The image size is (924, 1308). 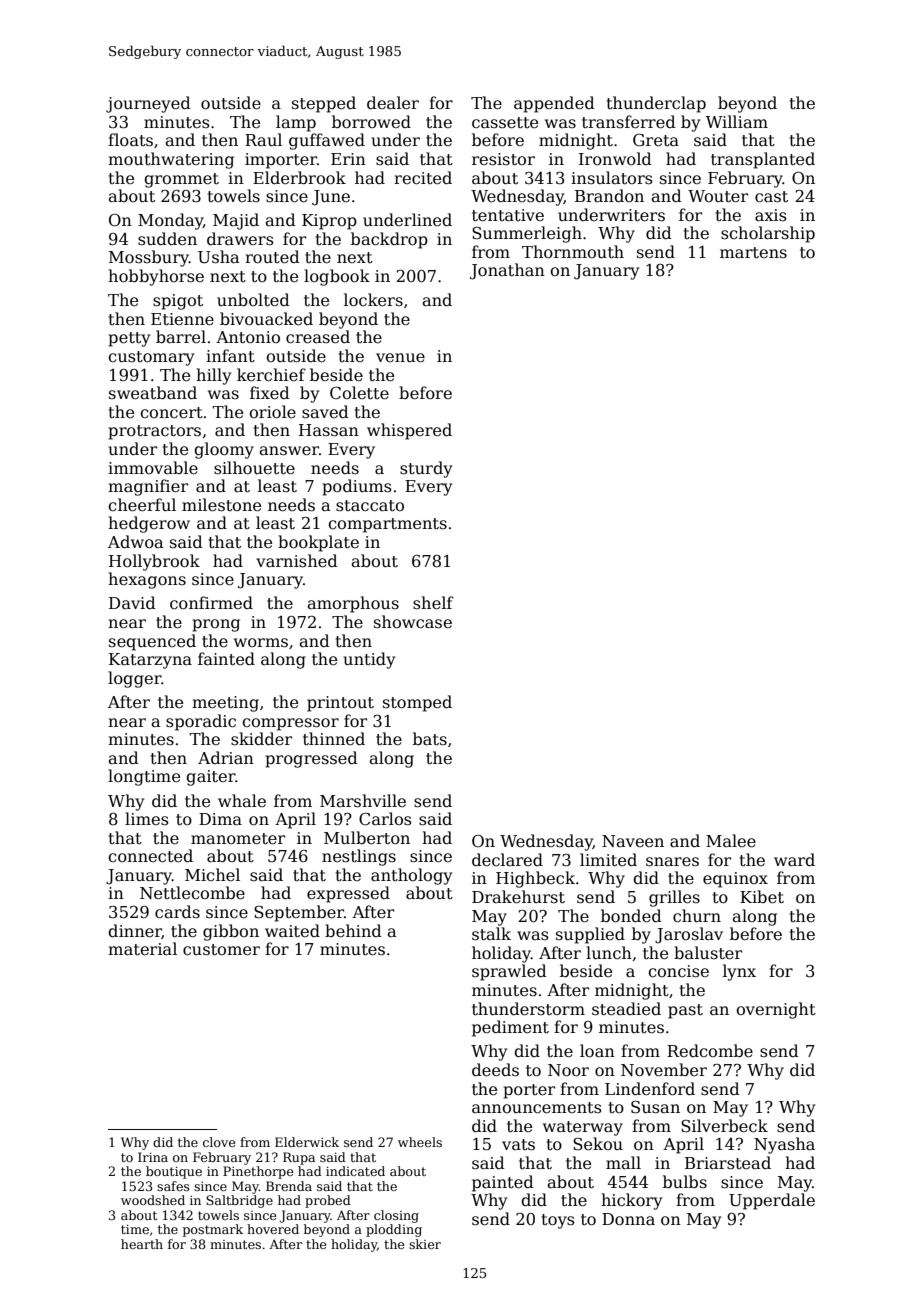 I want to click on skier, so click(x=425, y=1244).
